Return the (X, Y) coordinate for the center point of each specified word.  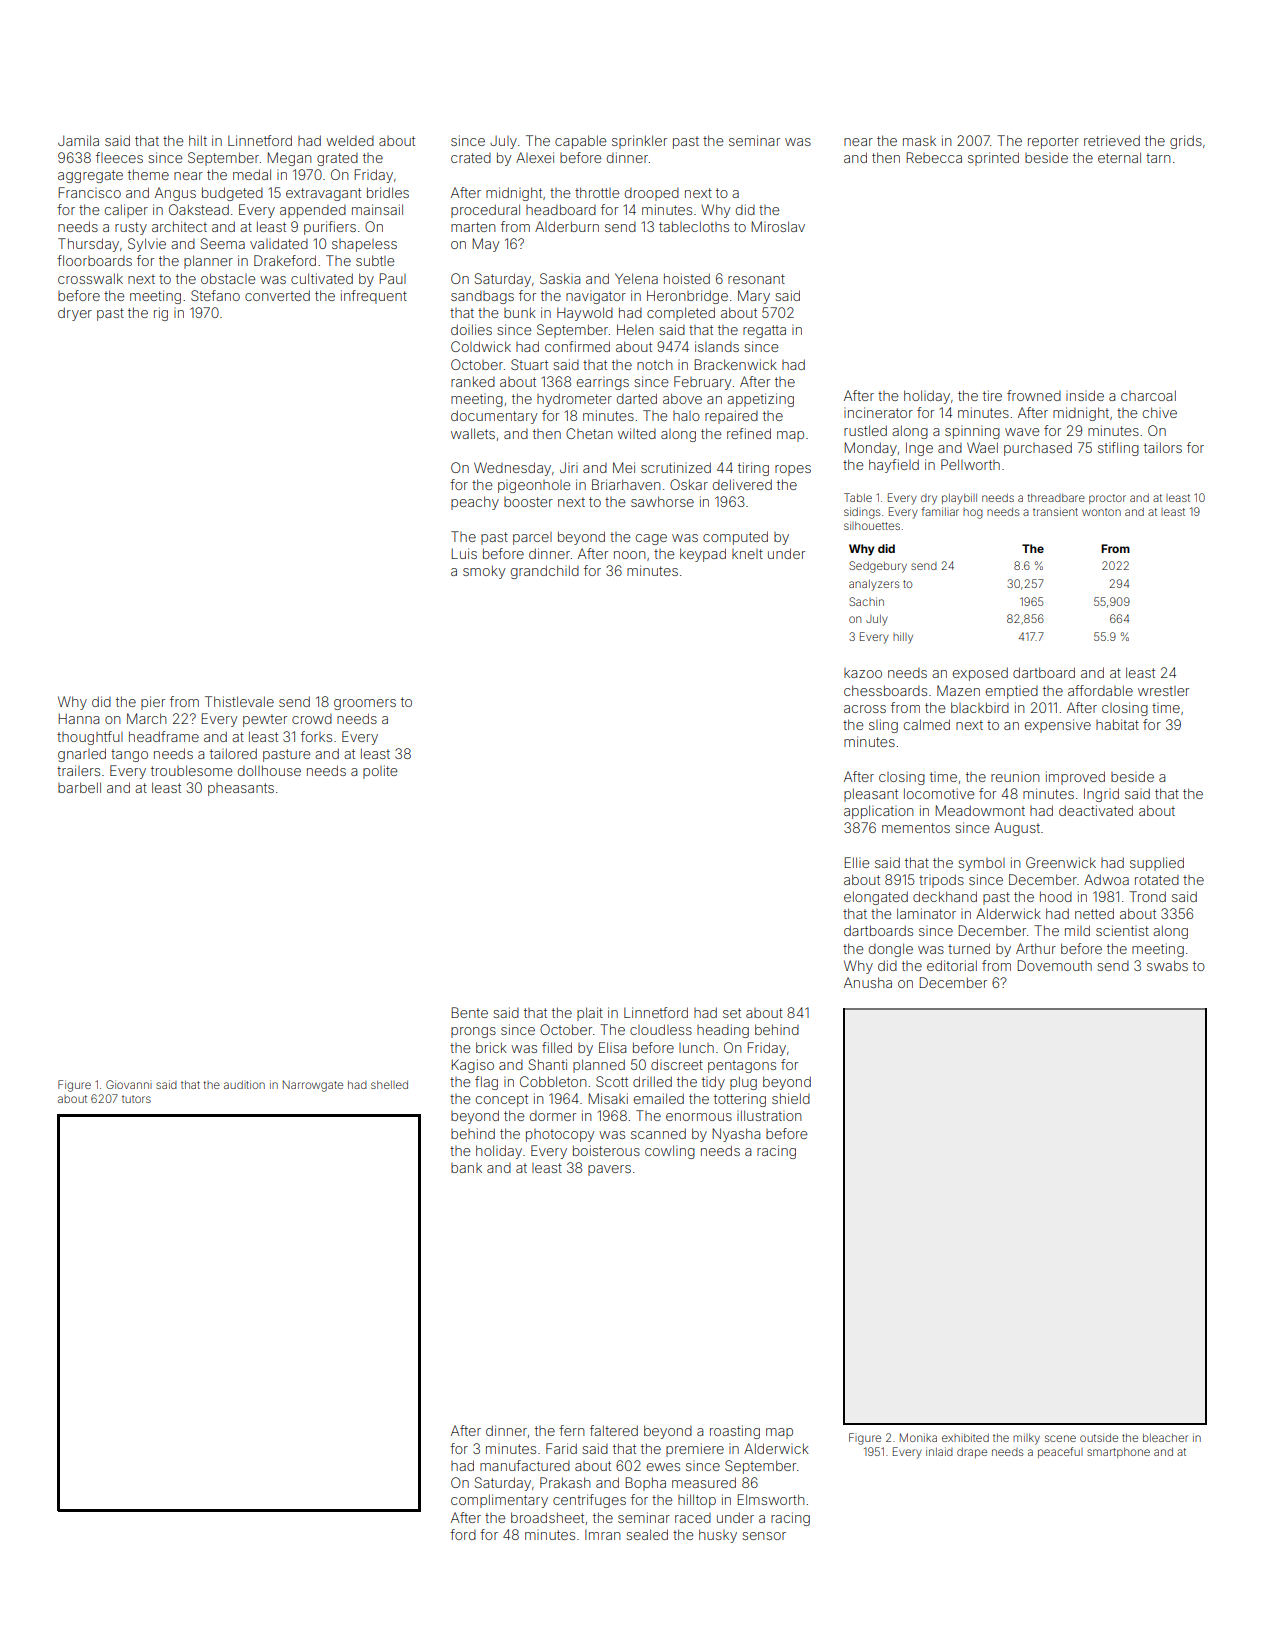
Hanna (79, 718)
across (865, 709)
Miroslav (778, 226)
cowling (670, 1152)
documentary (494, 417)
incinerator (878, 412)
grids (1186, 142)
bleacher (1165, 1438)
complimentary (499, 1501)
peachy (475, 503)
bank (466, 1168)
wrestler (1163, 691)
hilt (198, 140)
